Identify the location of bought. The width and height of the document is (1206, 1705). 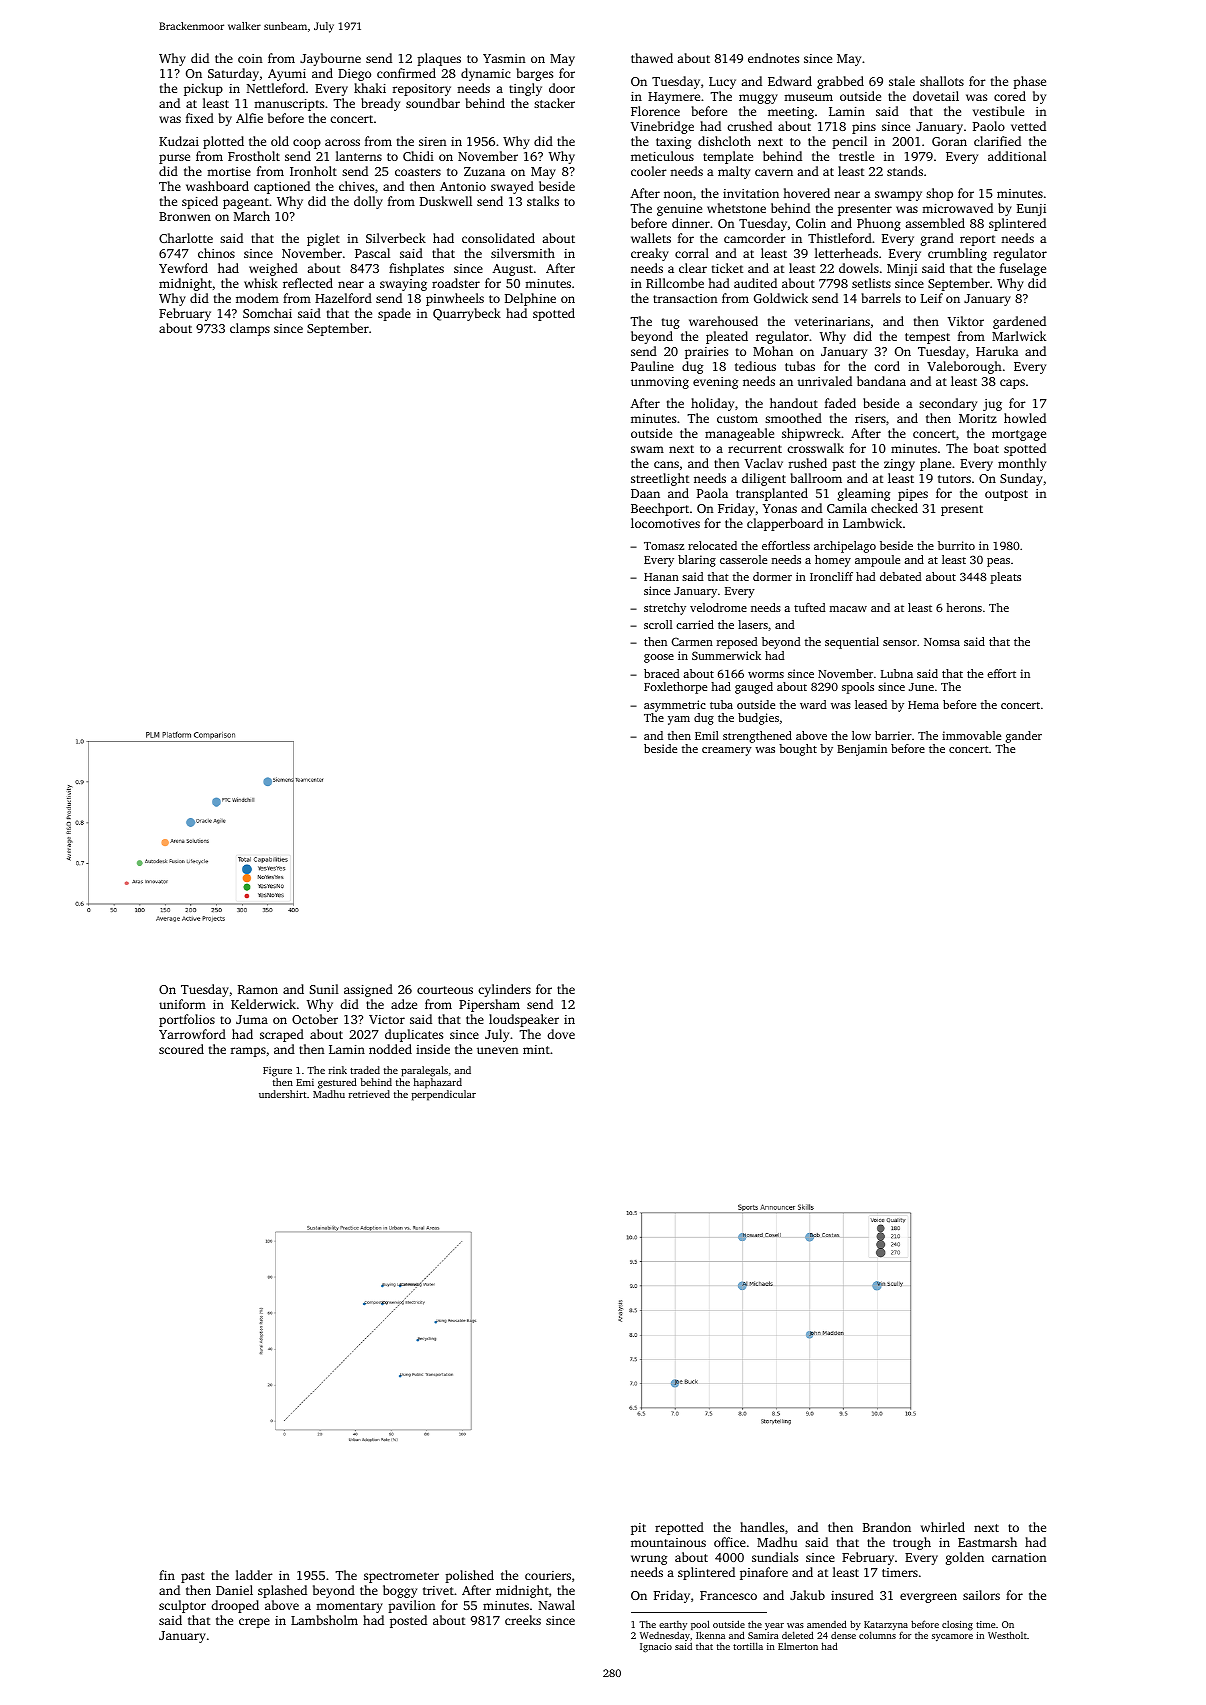
(798, 750).
